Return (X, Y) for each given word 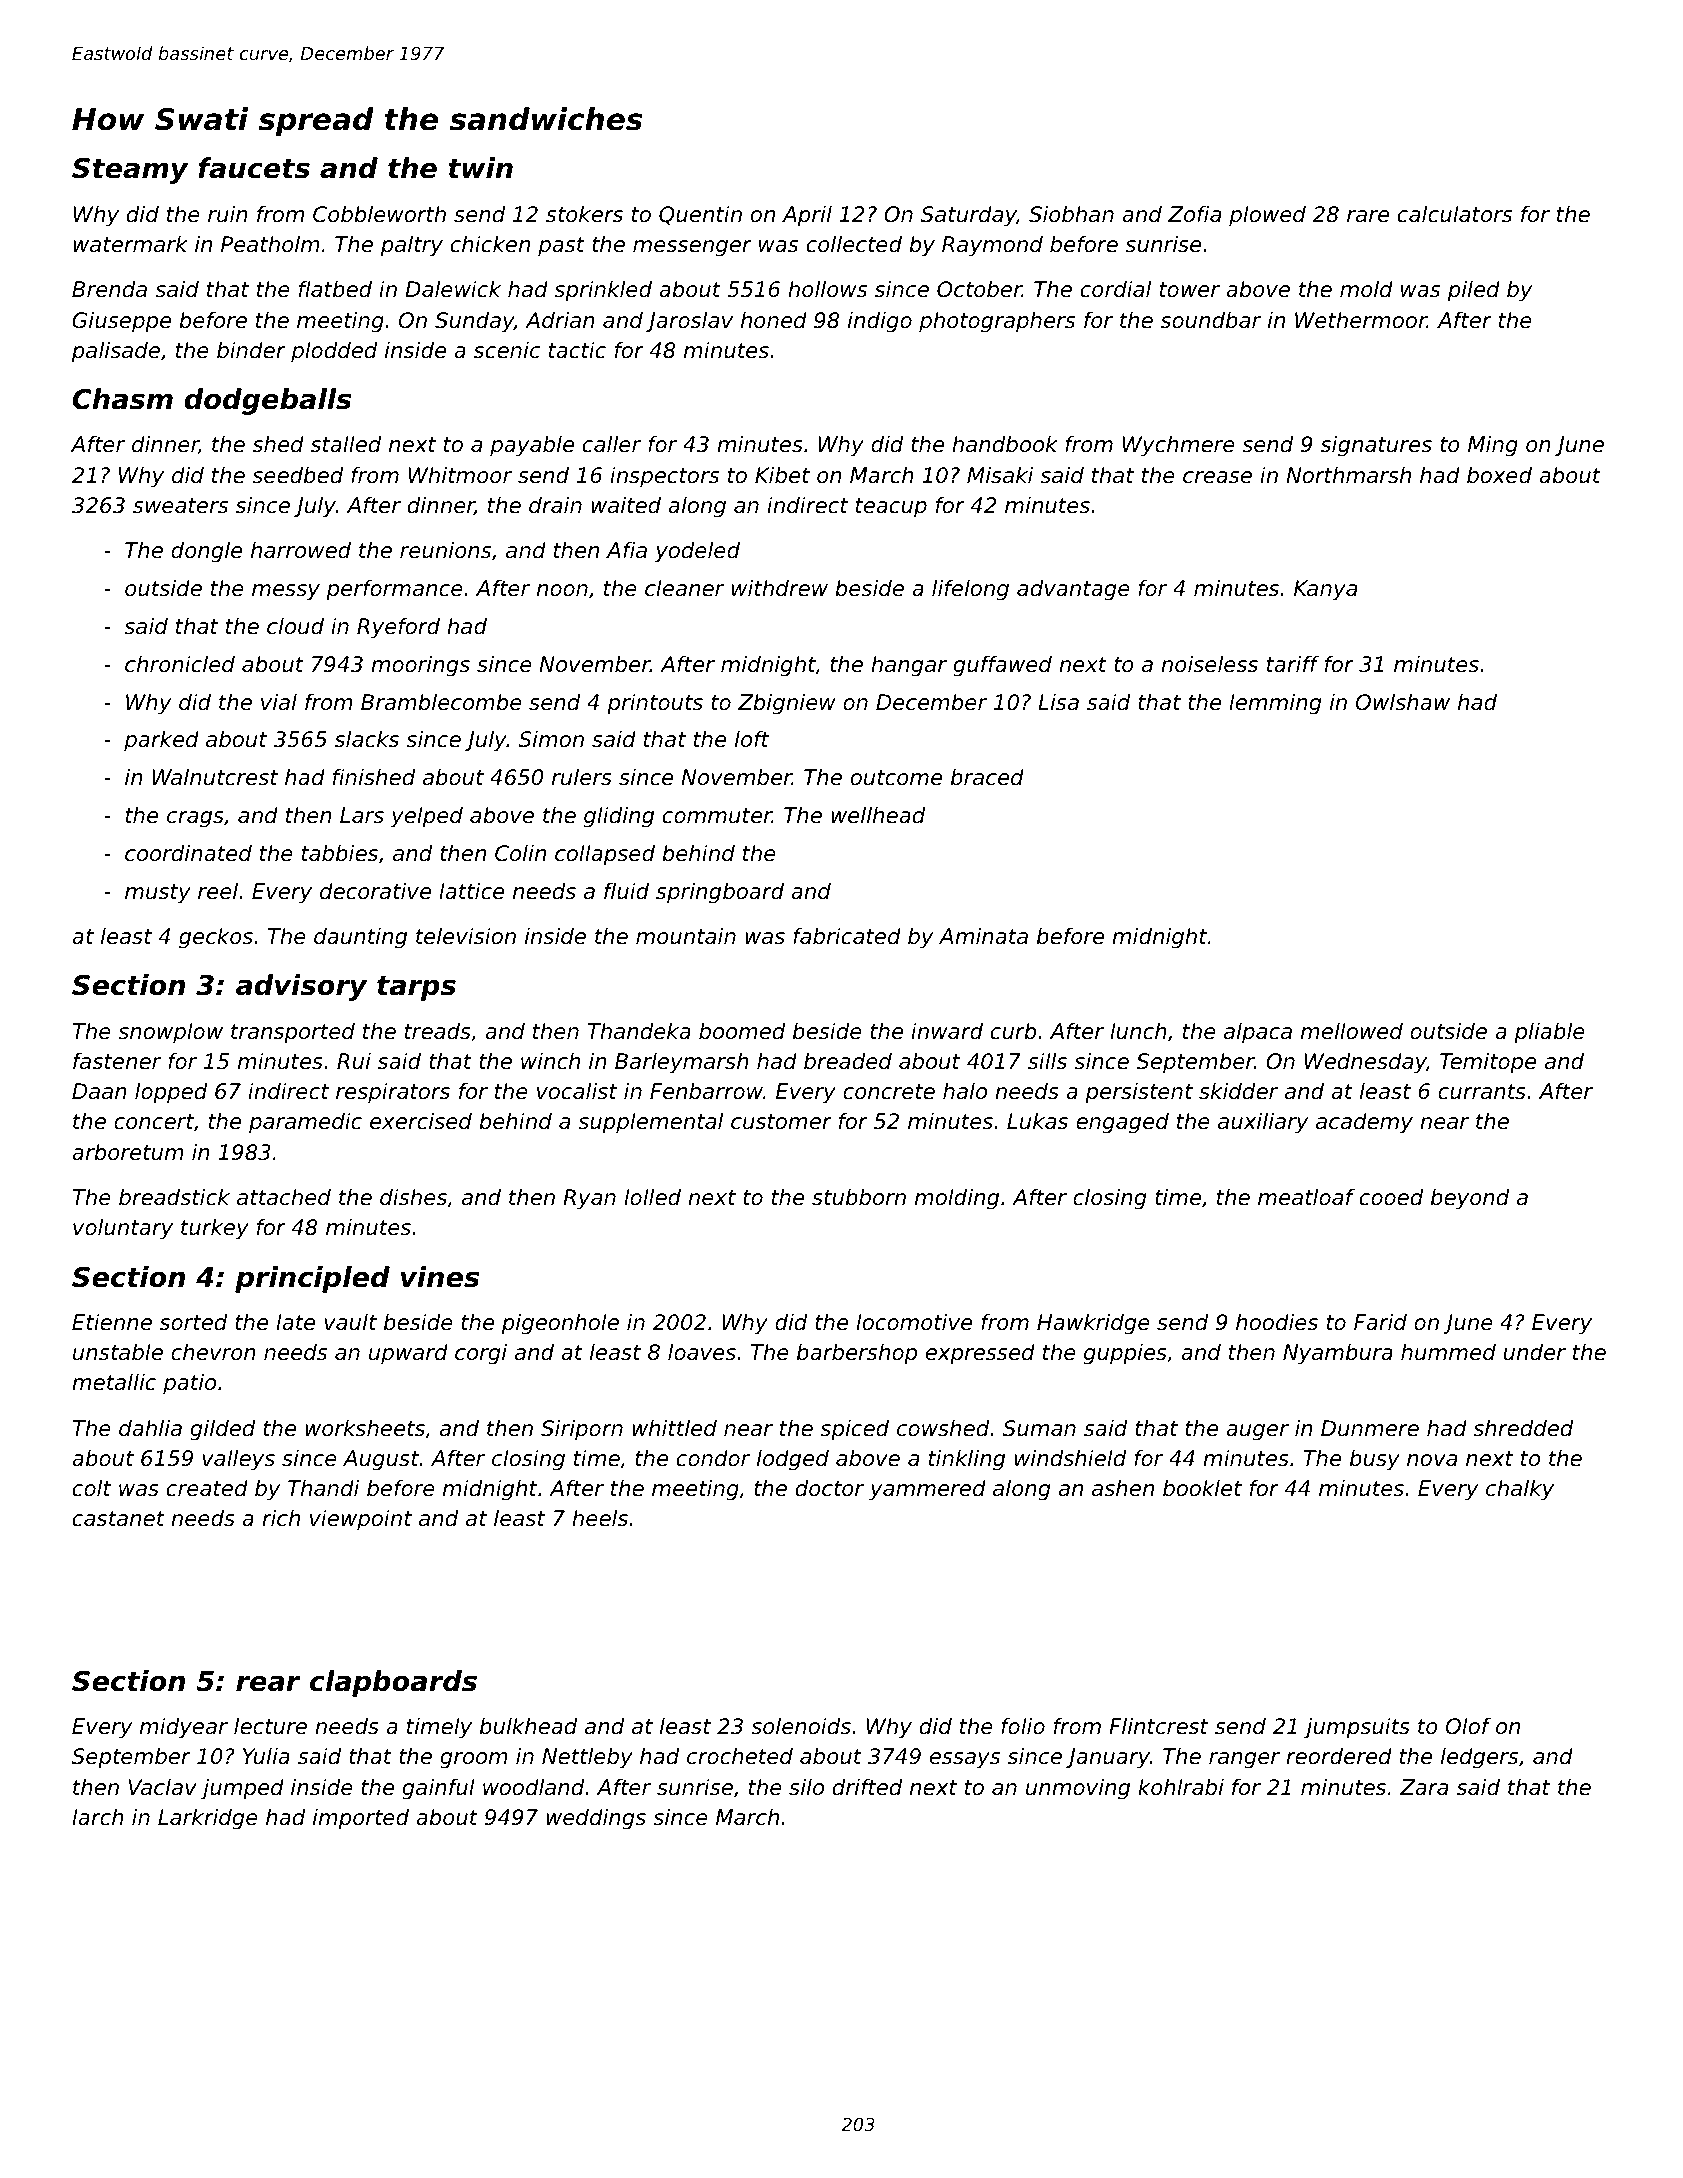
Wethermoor (1361, 320)
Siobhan (1071, 214)
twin (480, 167)
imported (361, 1819)
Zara (1424, 1787)
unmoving (1078, 1789)
